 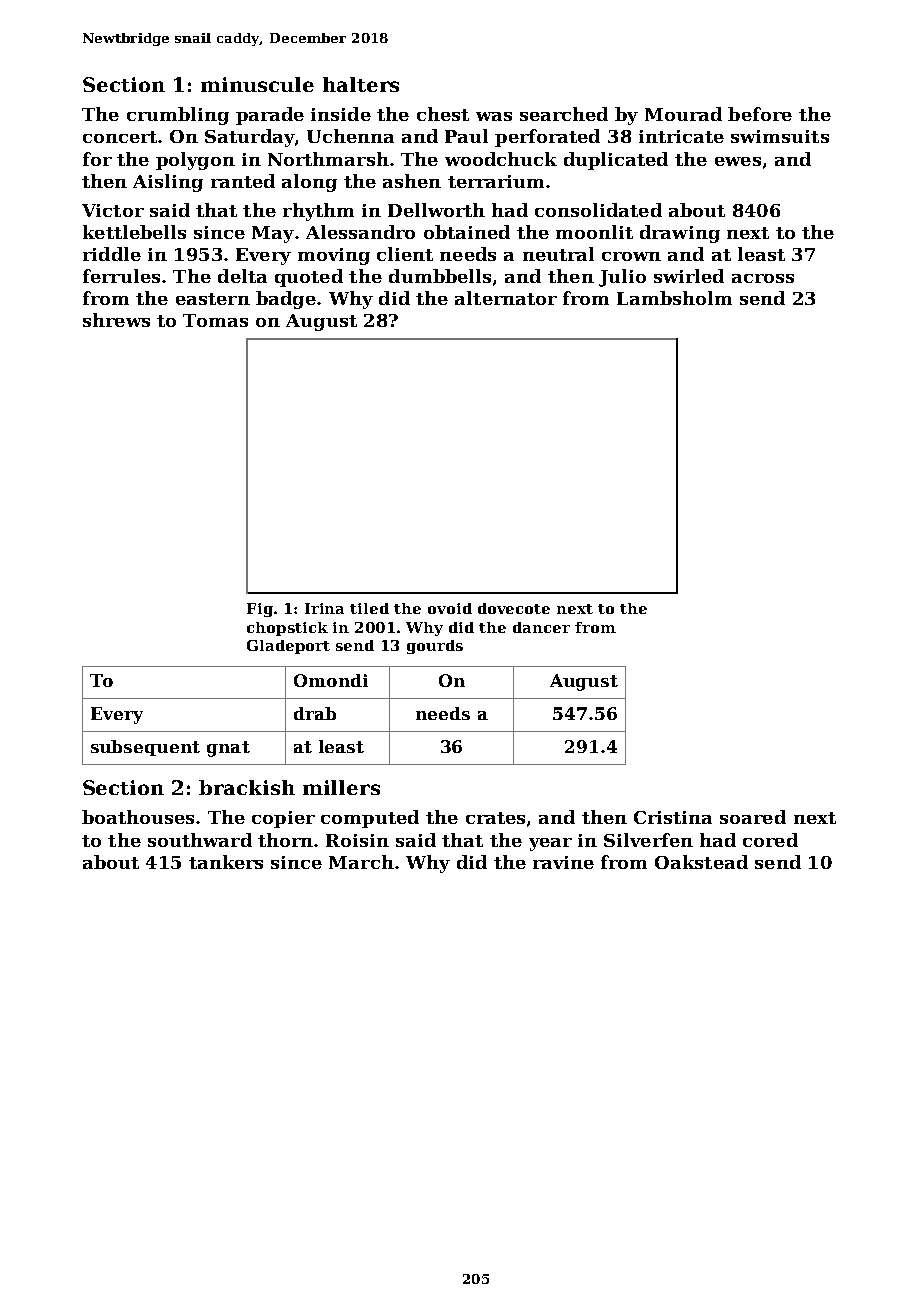 What do you see at coordinates (506, 298) in the screenshot?
I see `alternator` at bounding box center [506, 298].
